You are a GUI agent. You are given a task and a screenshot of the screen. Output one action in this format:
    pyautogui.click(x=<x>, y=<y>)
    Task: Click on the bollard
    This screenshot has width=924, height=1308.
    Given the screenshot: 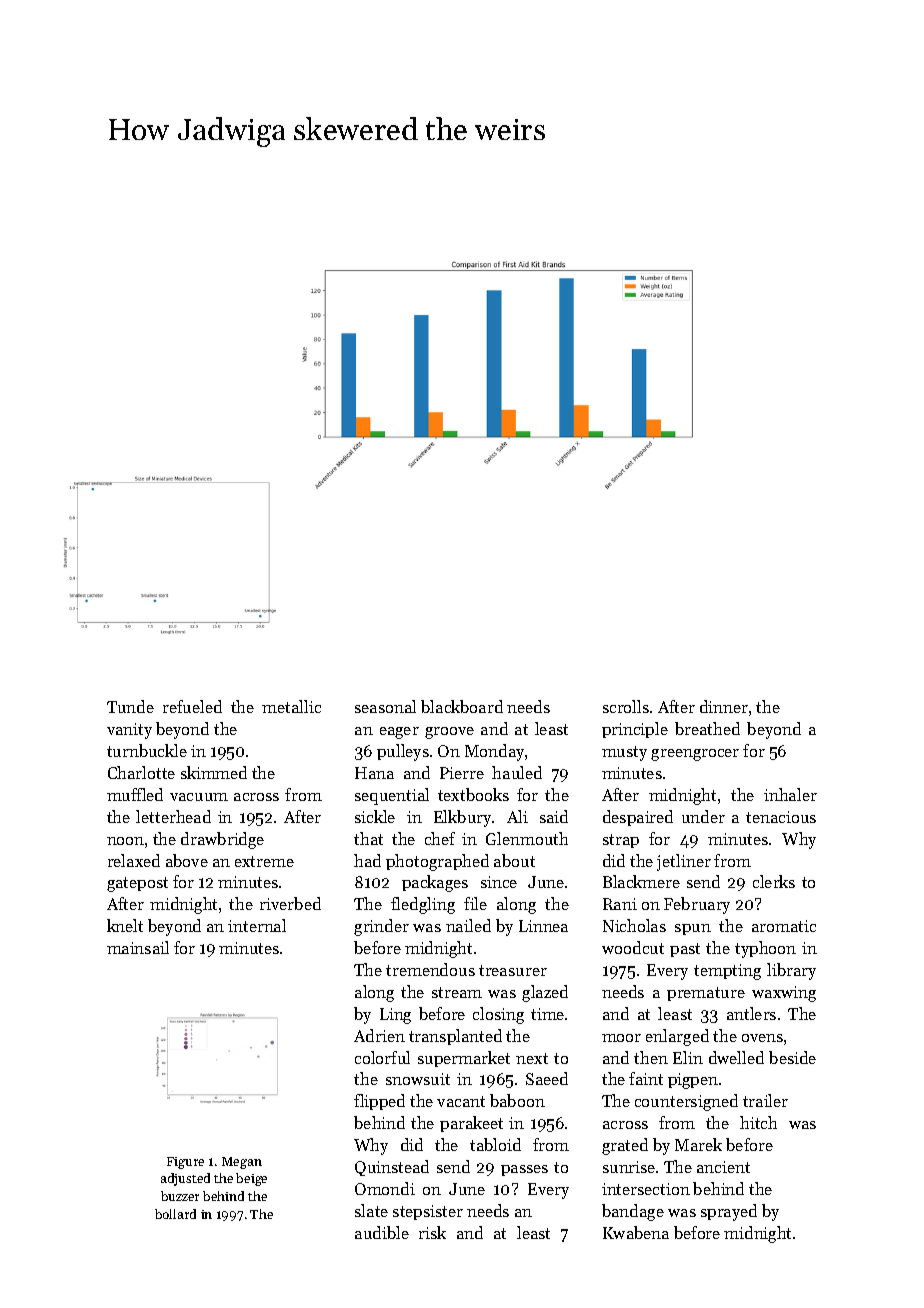 What is the action you would take?
    pyautogui.click(x=175, y=1214)
